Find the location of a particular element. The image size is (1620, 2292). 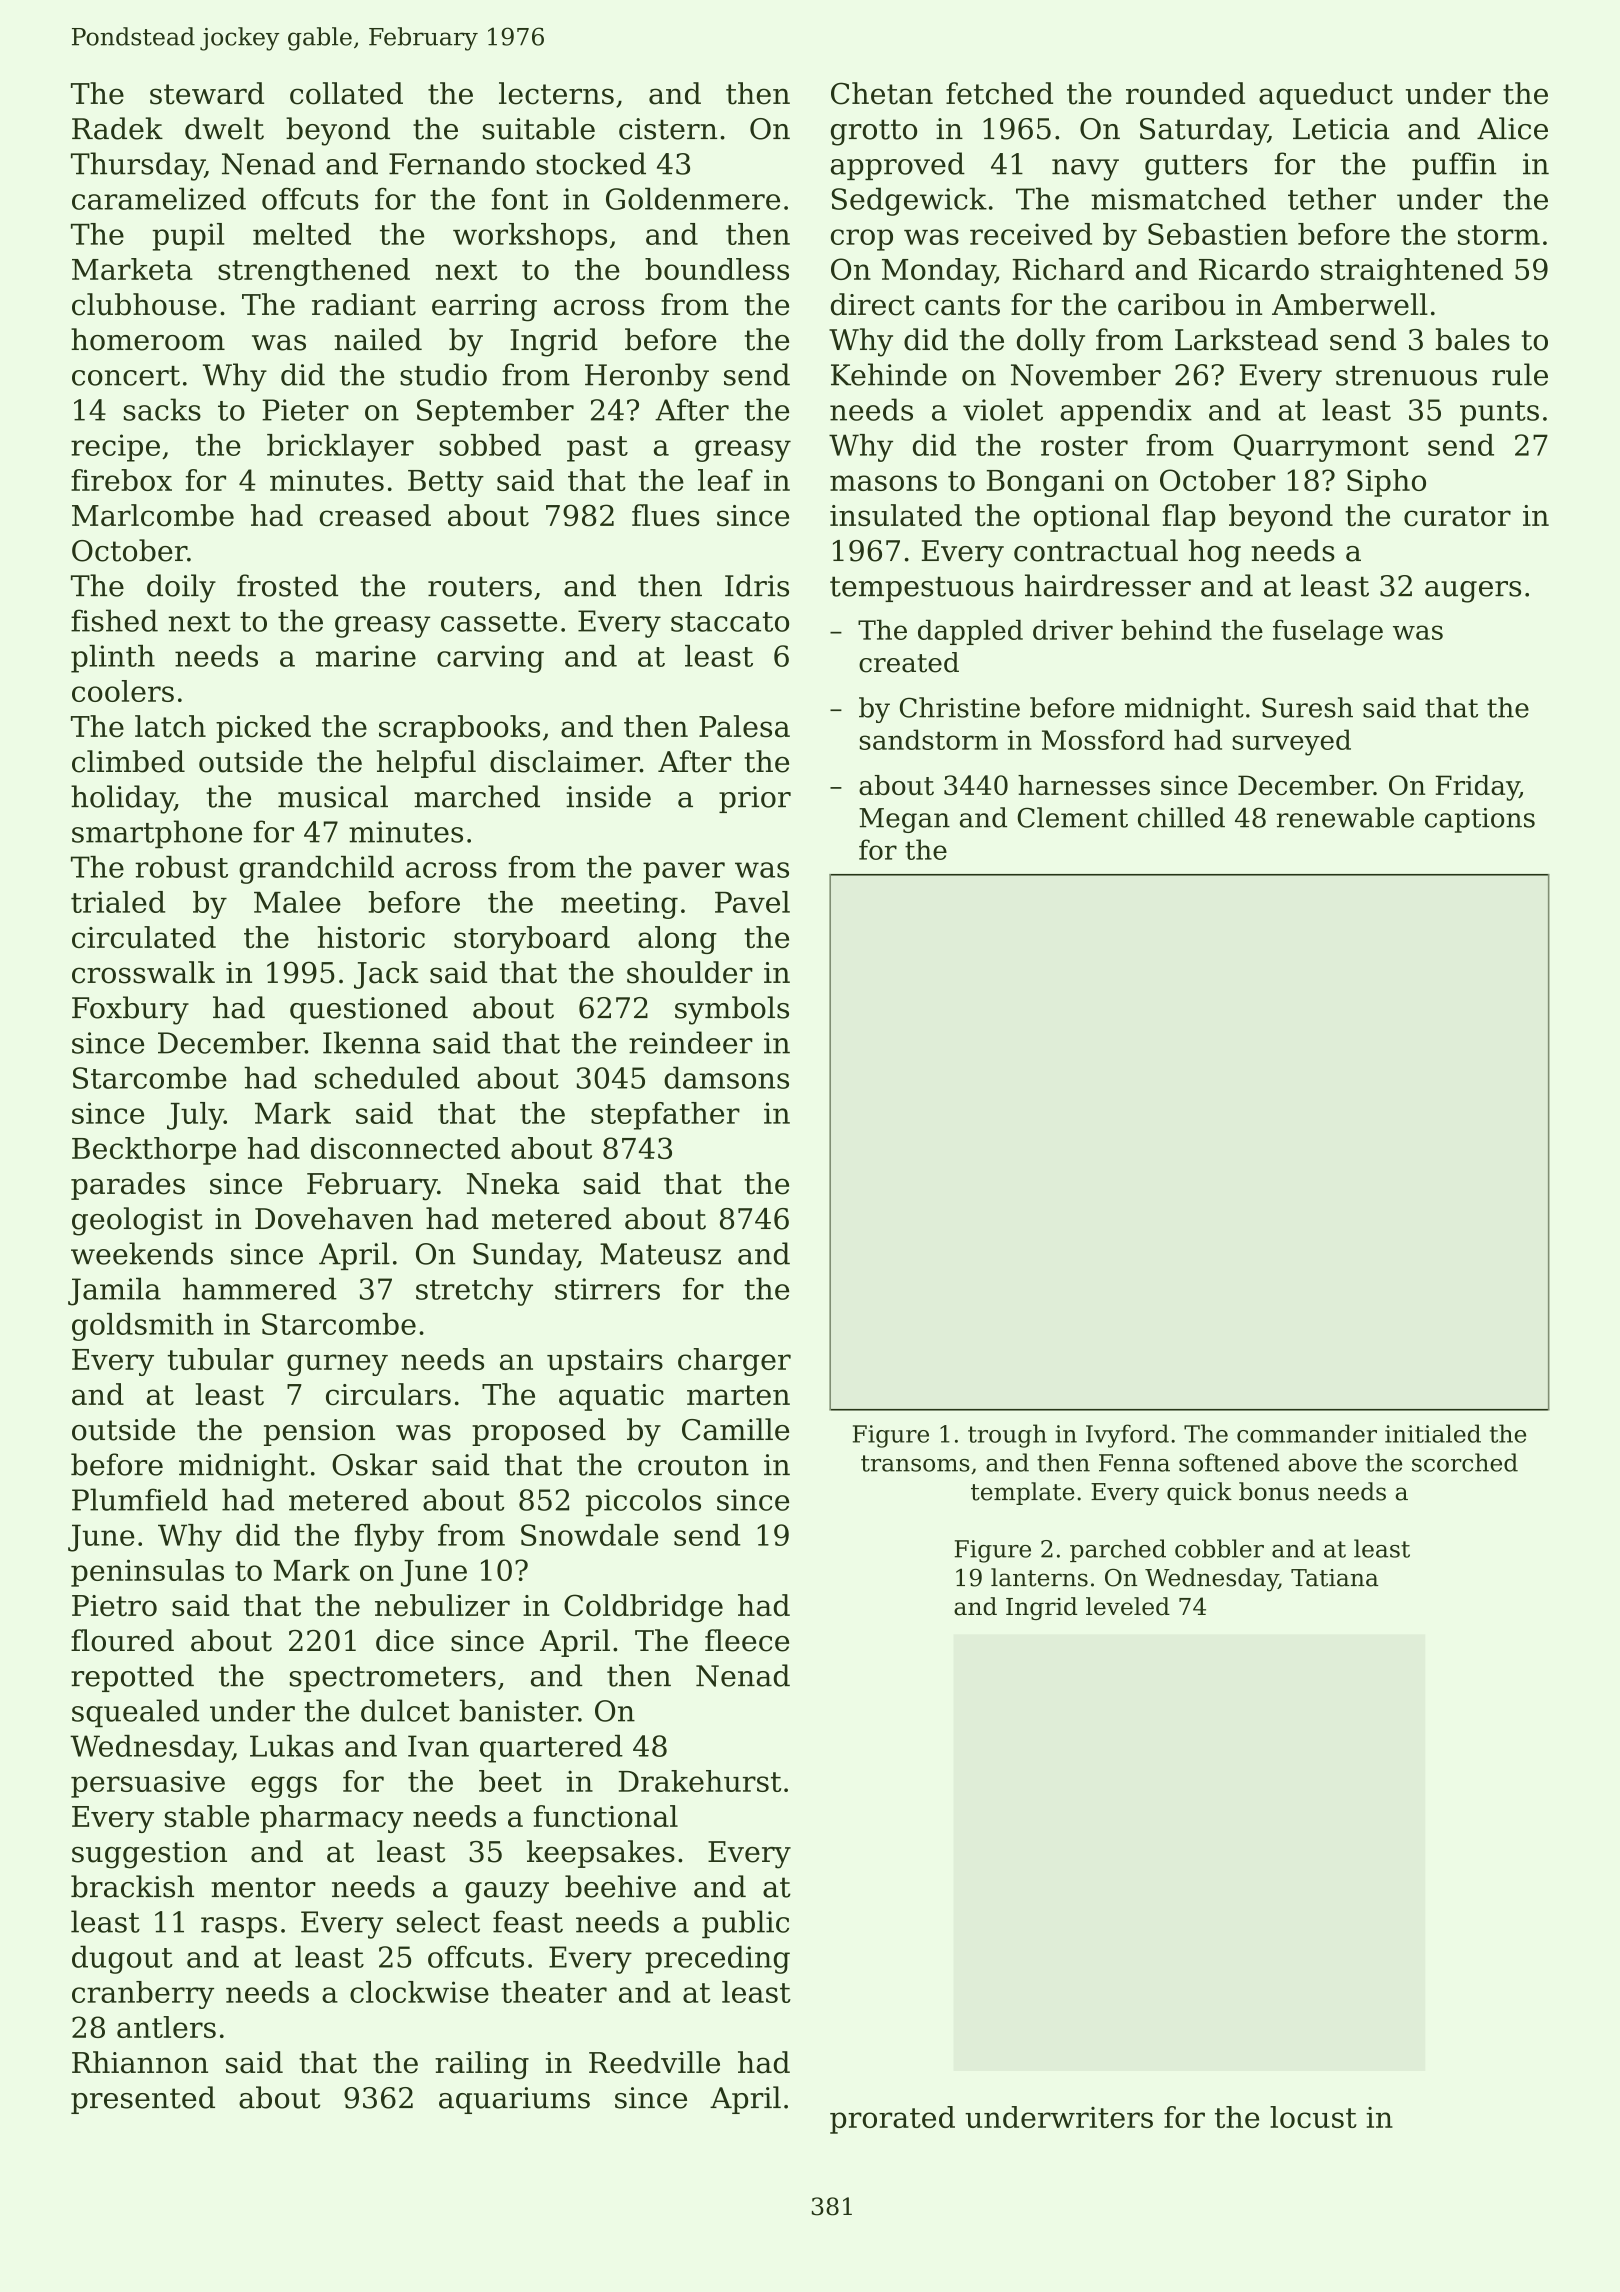

Dovehaven is located at coordinates (334, 1218).
